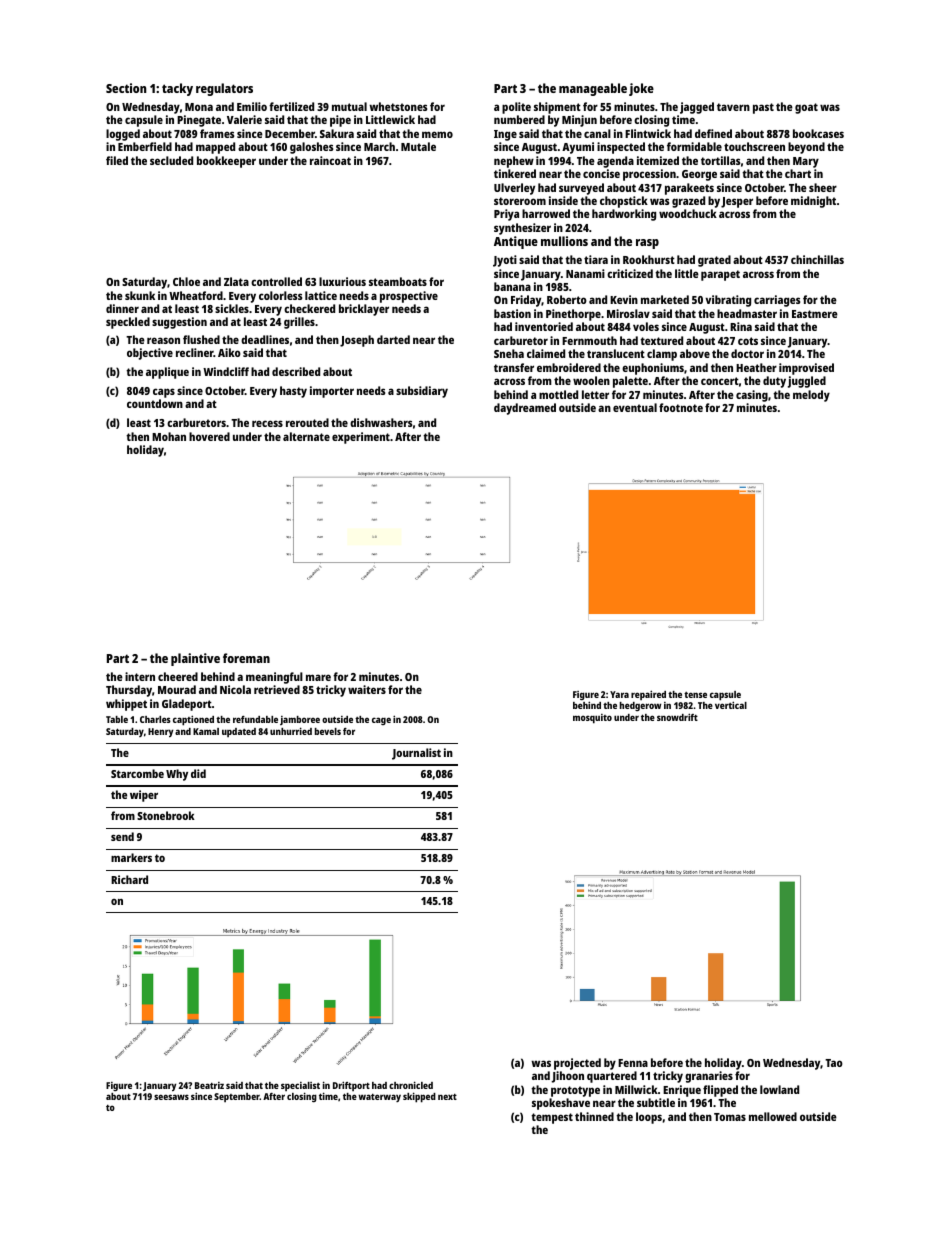  What do you see at coordinates (635, 407) in the document?
I see `eventual` at bounding box center [635, 407].
